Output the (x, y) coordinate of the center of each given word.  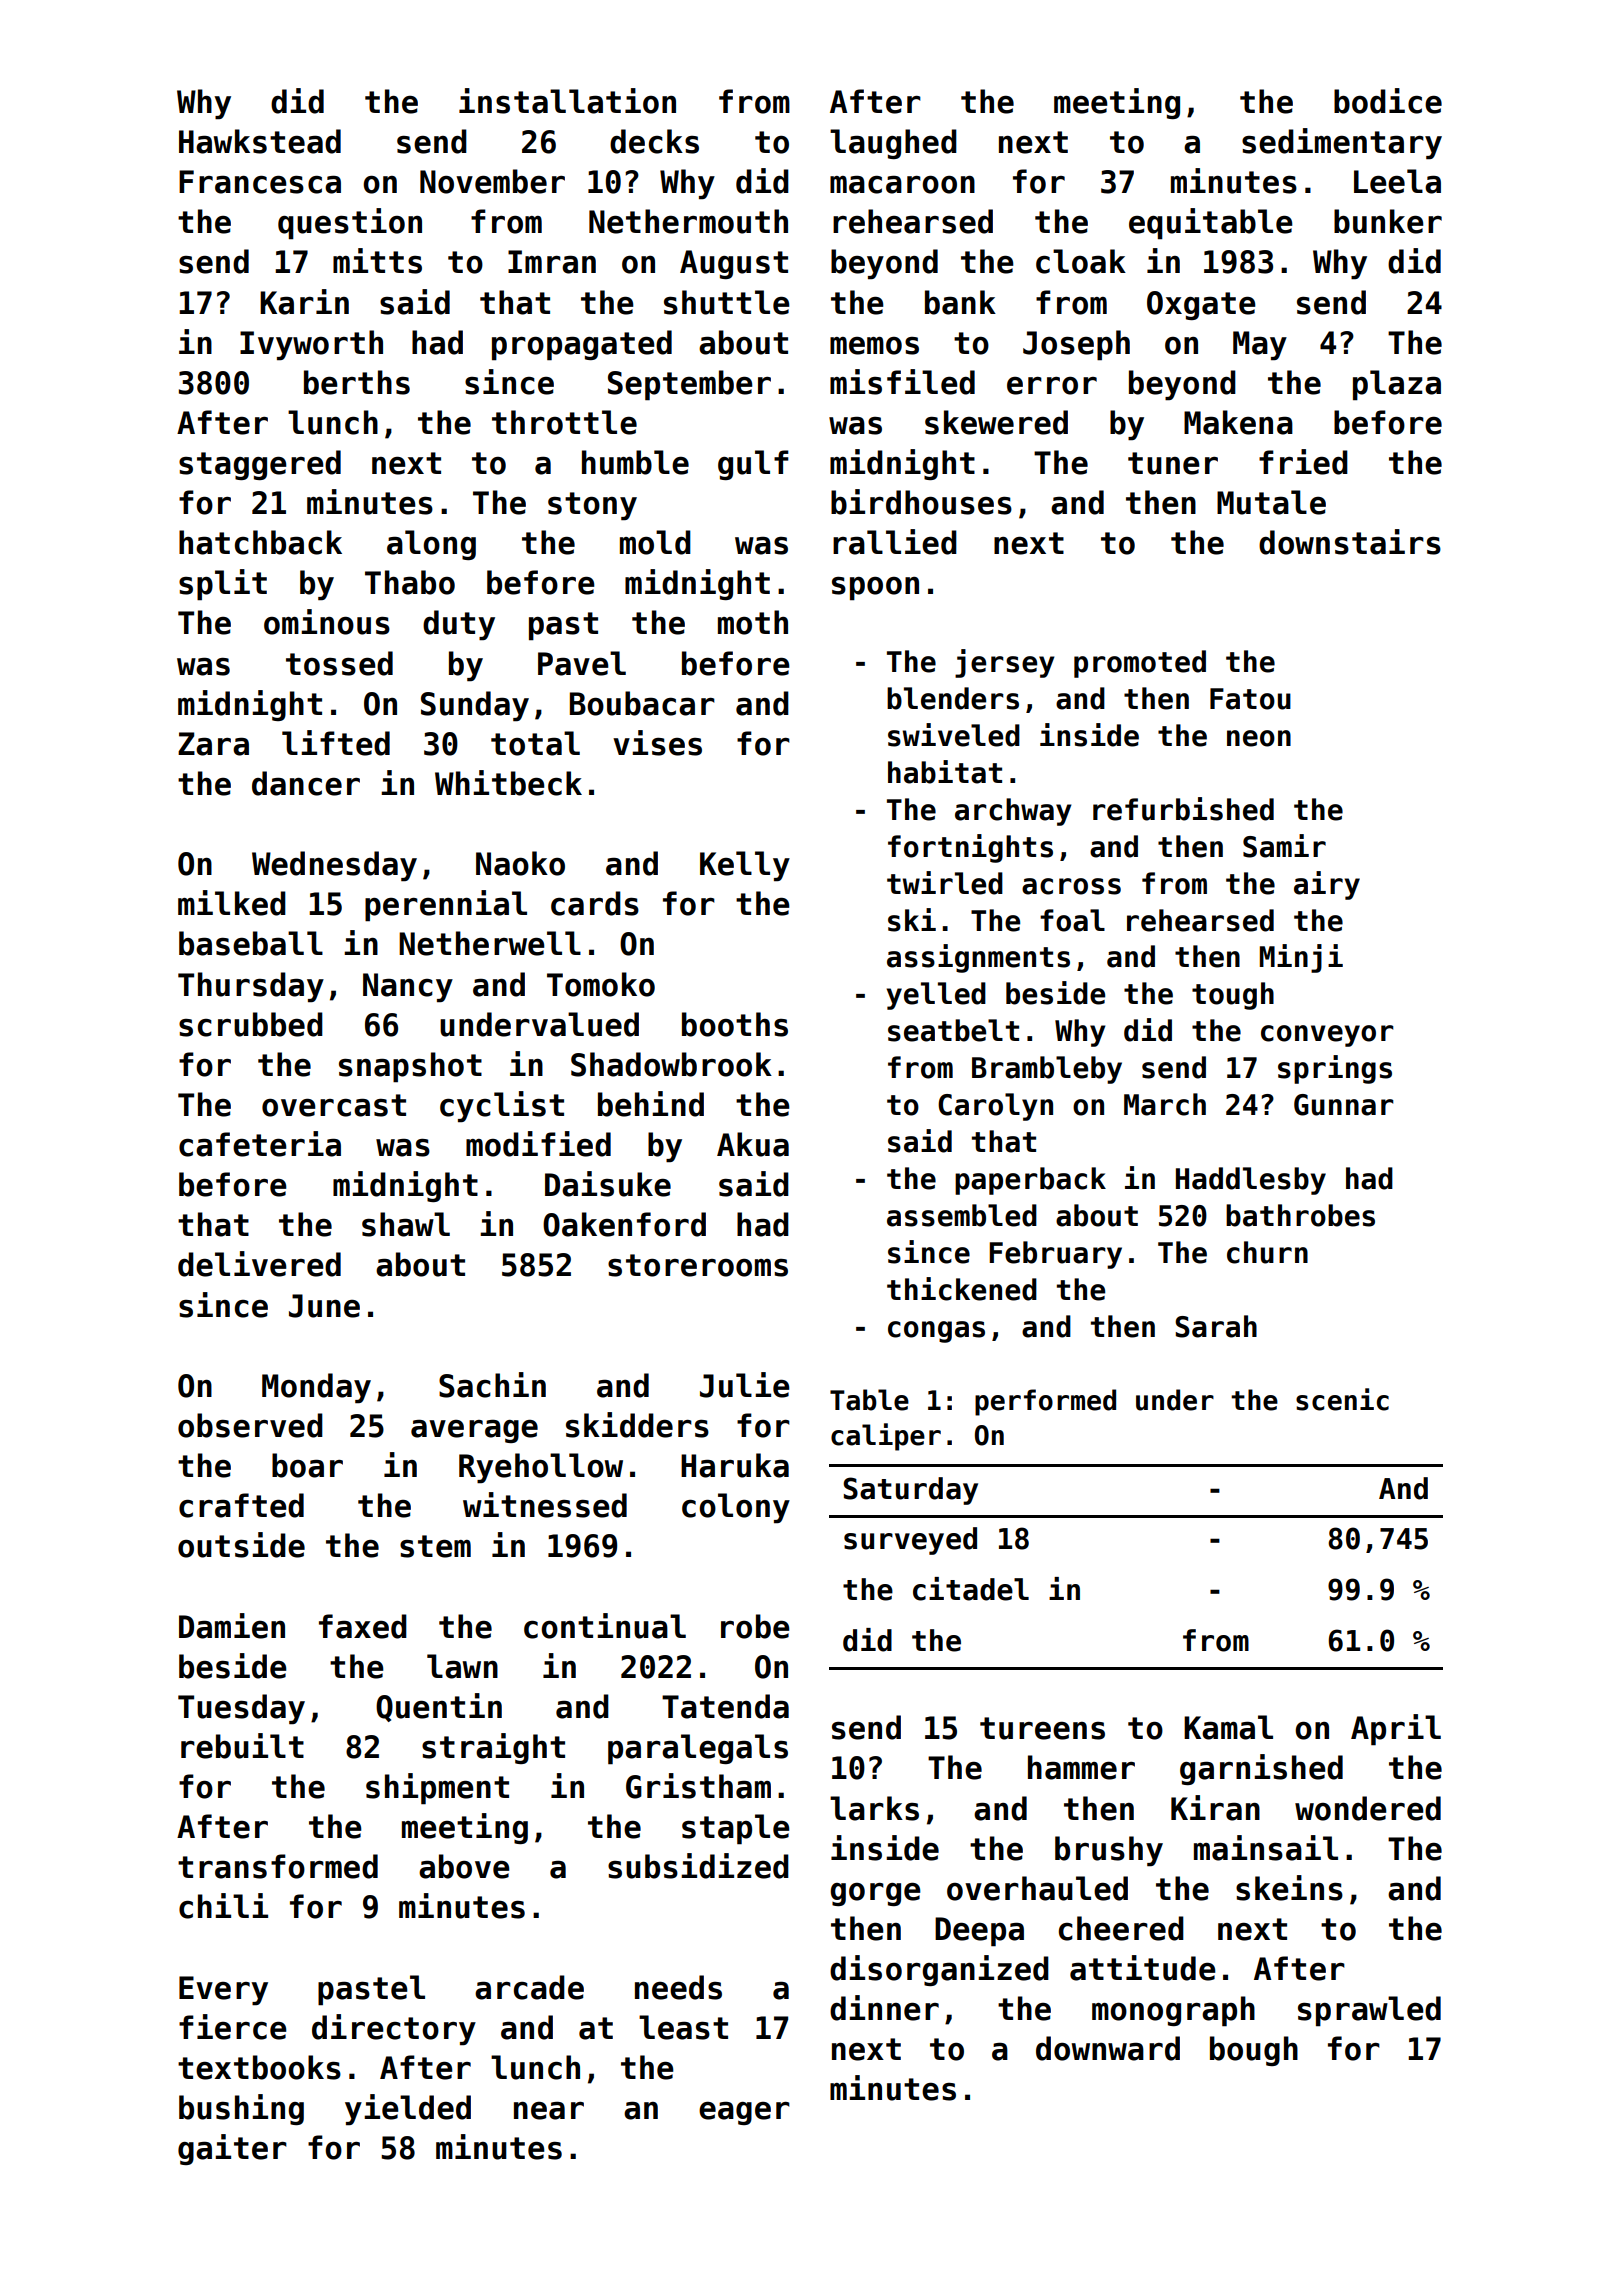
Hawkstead (260, 141)
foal (1072, 920)
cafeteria (260, 1144)
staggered (260, 465)
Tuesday (241, 1709)
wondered (1368, 1808)
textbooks (259, 2067)
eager (744, 2113)
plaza (1397, 385)
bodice (1388, 101)
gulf (753, 465)
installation (567, 101)
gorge (875, 1894)
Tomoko (601, 984)
